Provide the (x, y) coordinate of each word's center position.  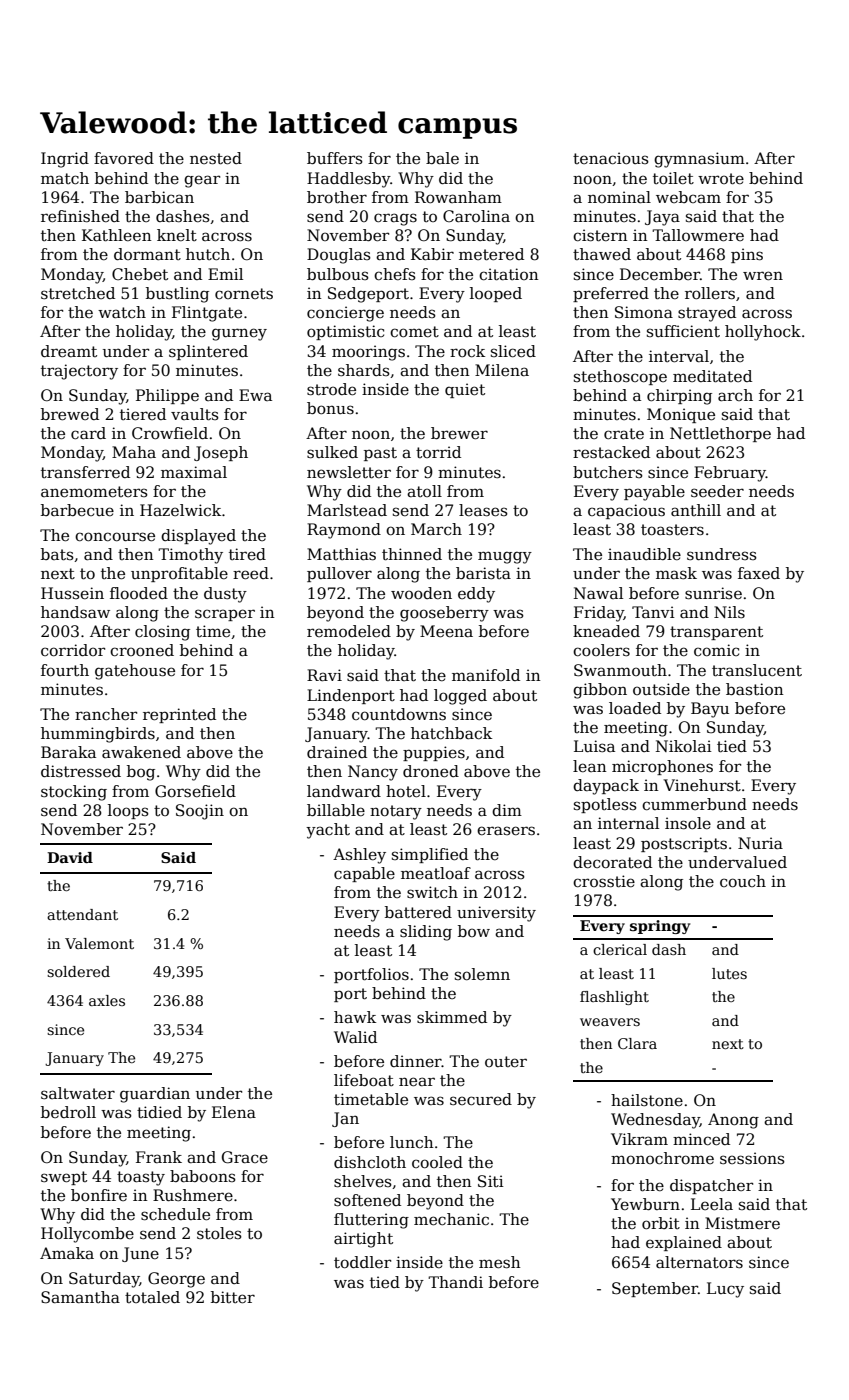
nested (216, 158)
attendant (82, 914)
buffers (335, 158)
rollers (710, 293)
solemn (482, 974)
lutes (729, 973)
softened (367, 1200)
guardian (155, 1095)
